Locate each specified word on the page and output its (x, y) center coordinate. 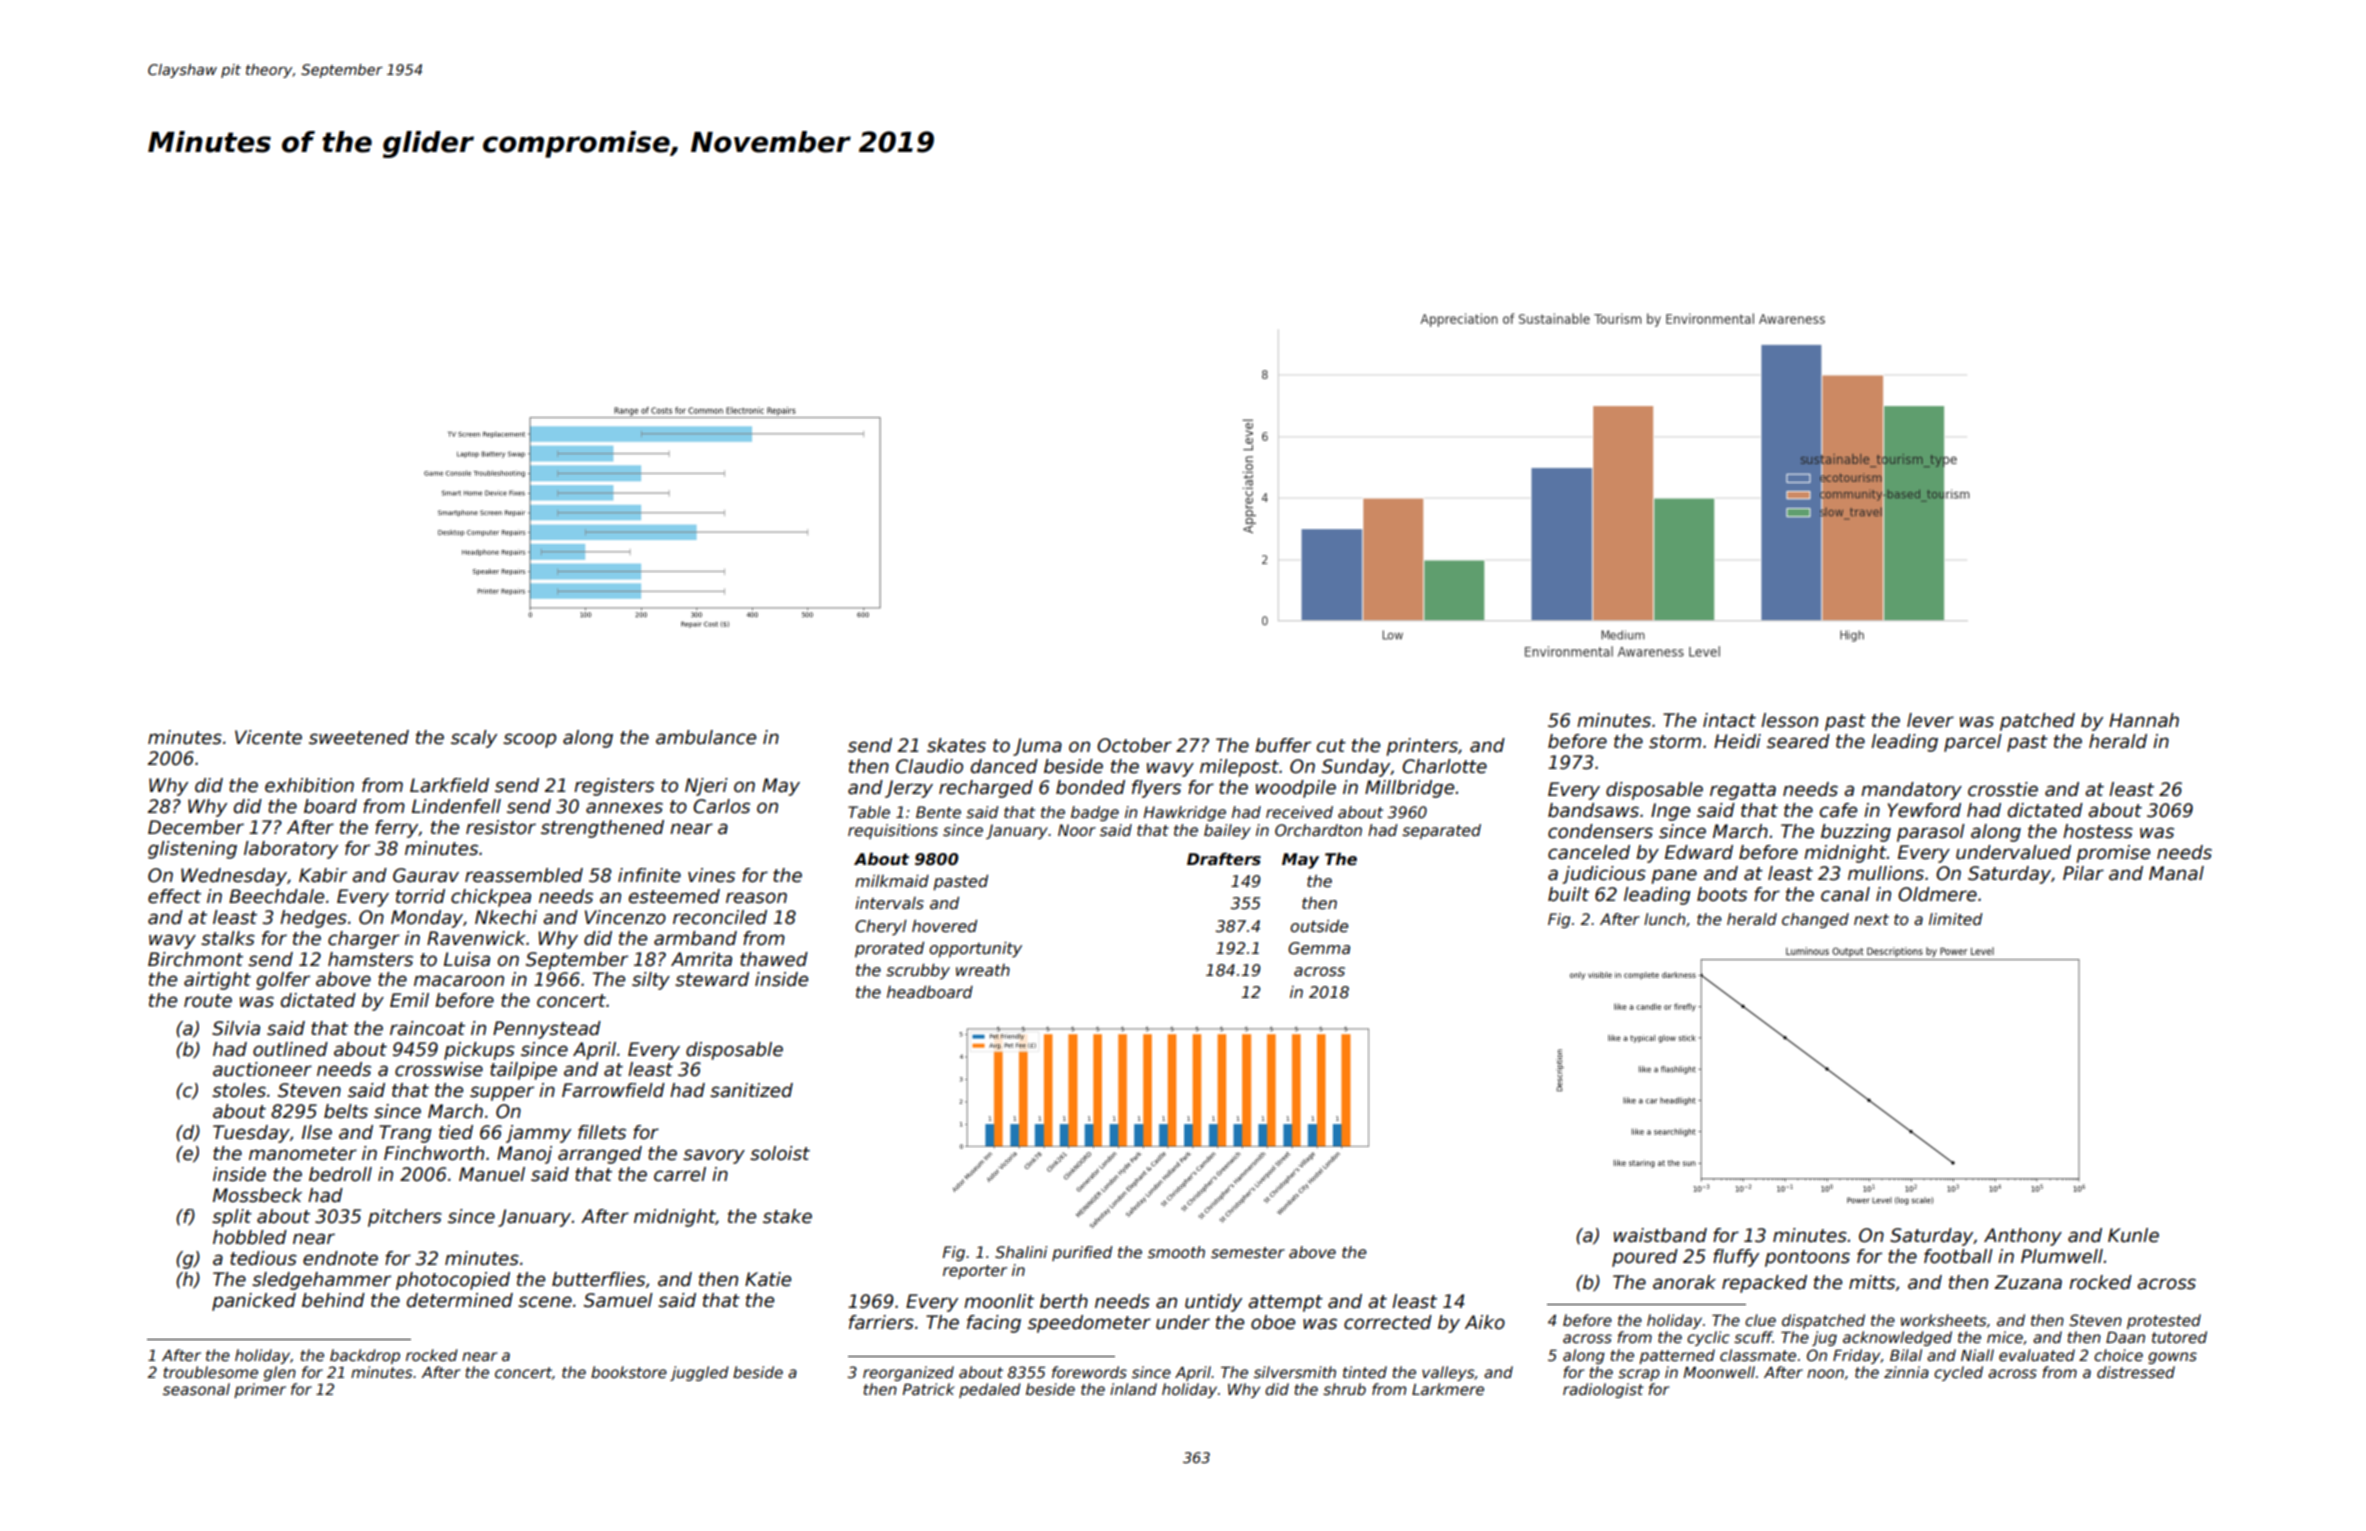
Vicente (268, 737)
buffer (1283, 745)
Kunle (2133, 1235)
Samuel (618, 1300)
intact (1729, 720)
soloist (780, 1153)
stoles (239, 1090)
